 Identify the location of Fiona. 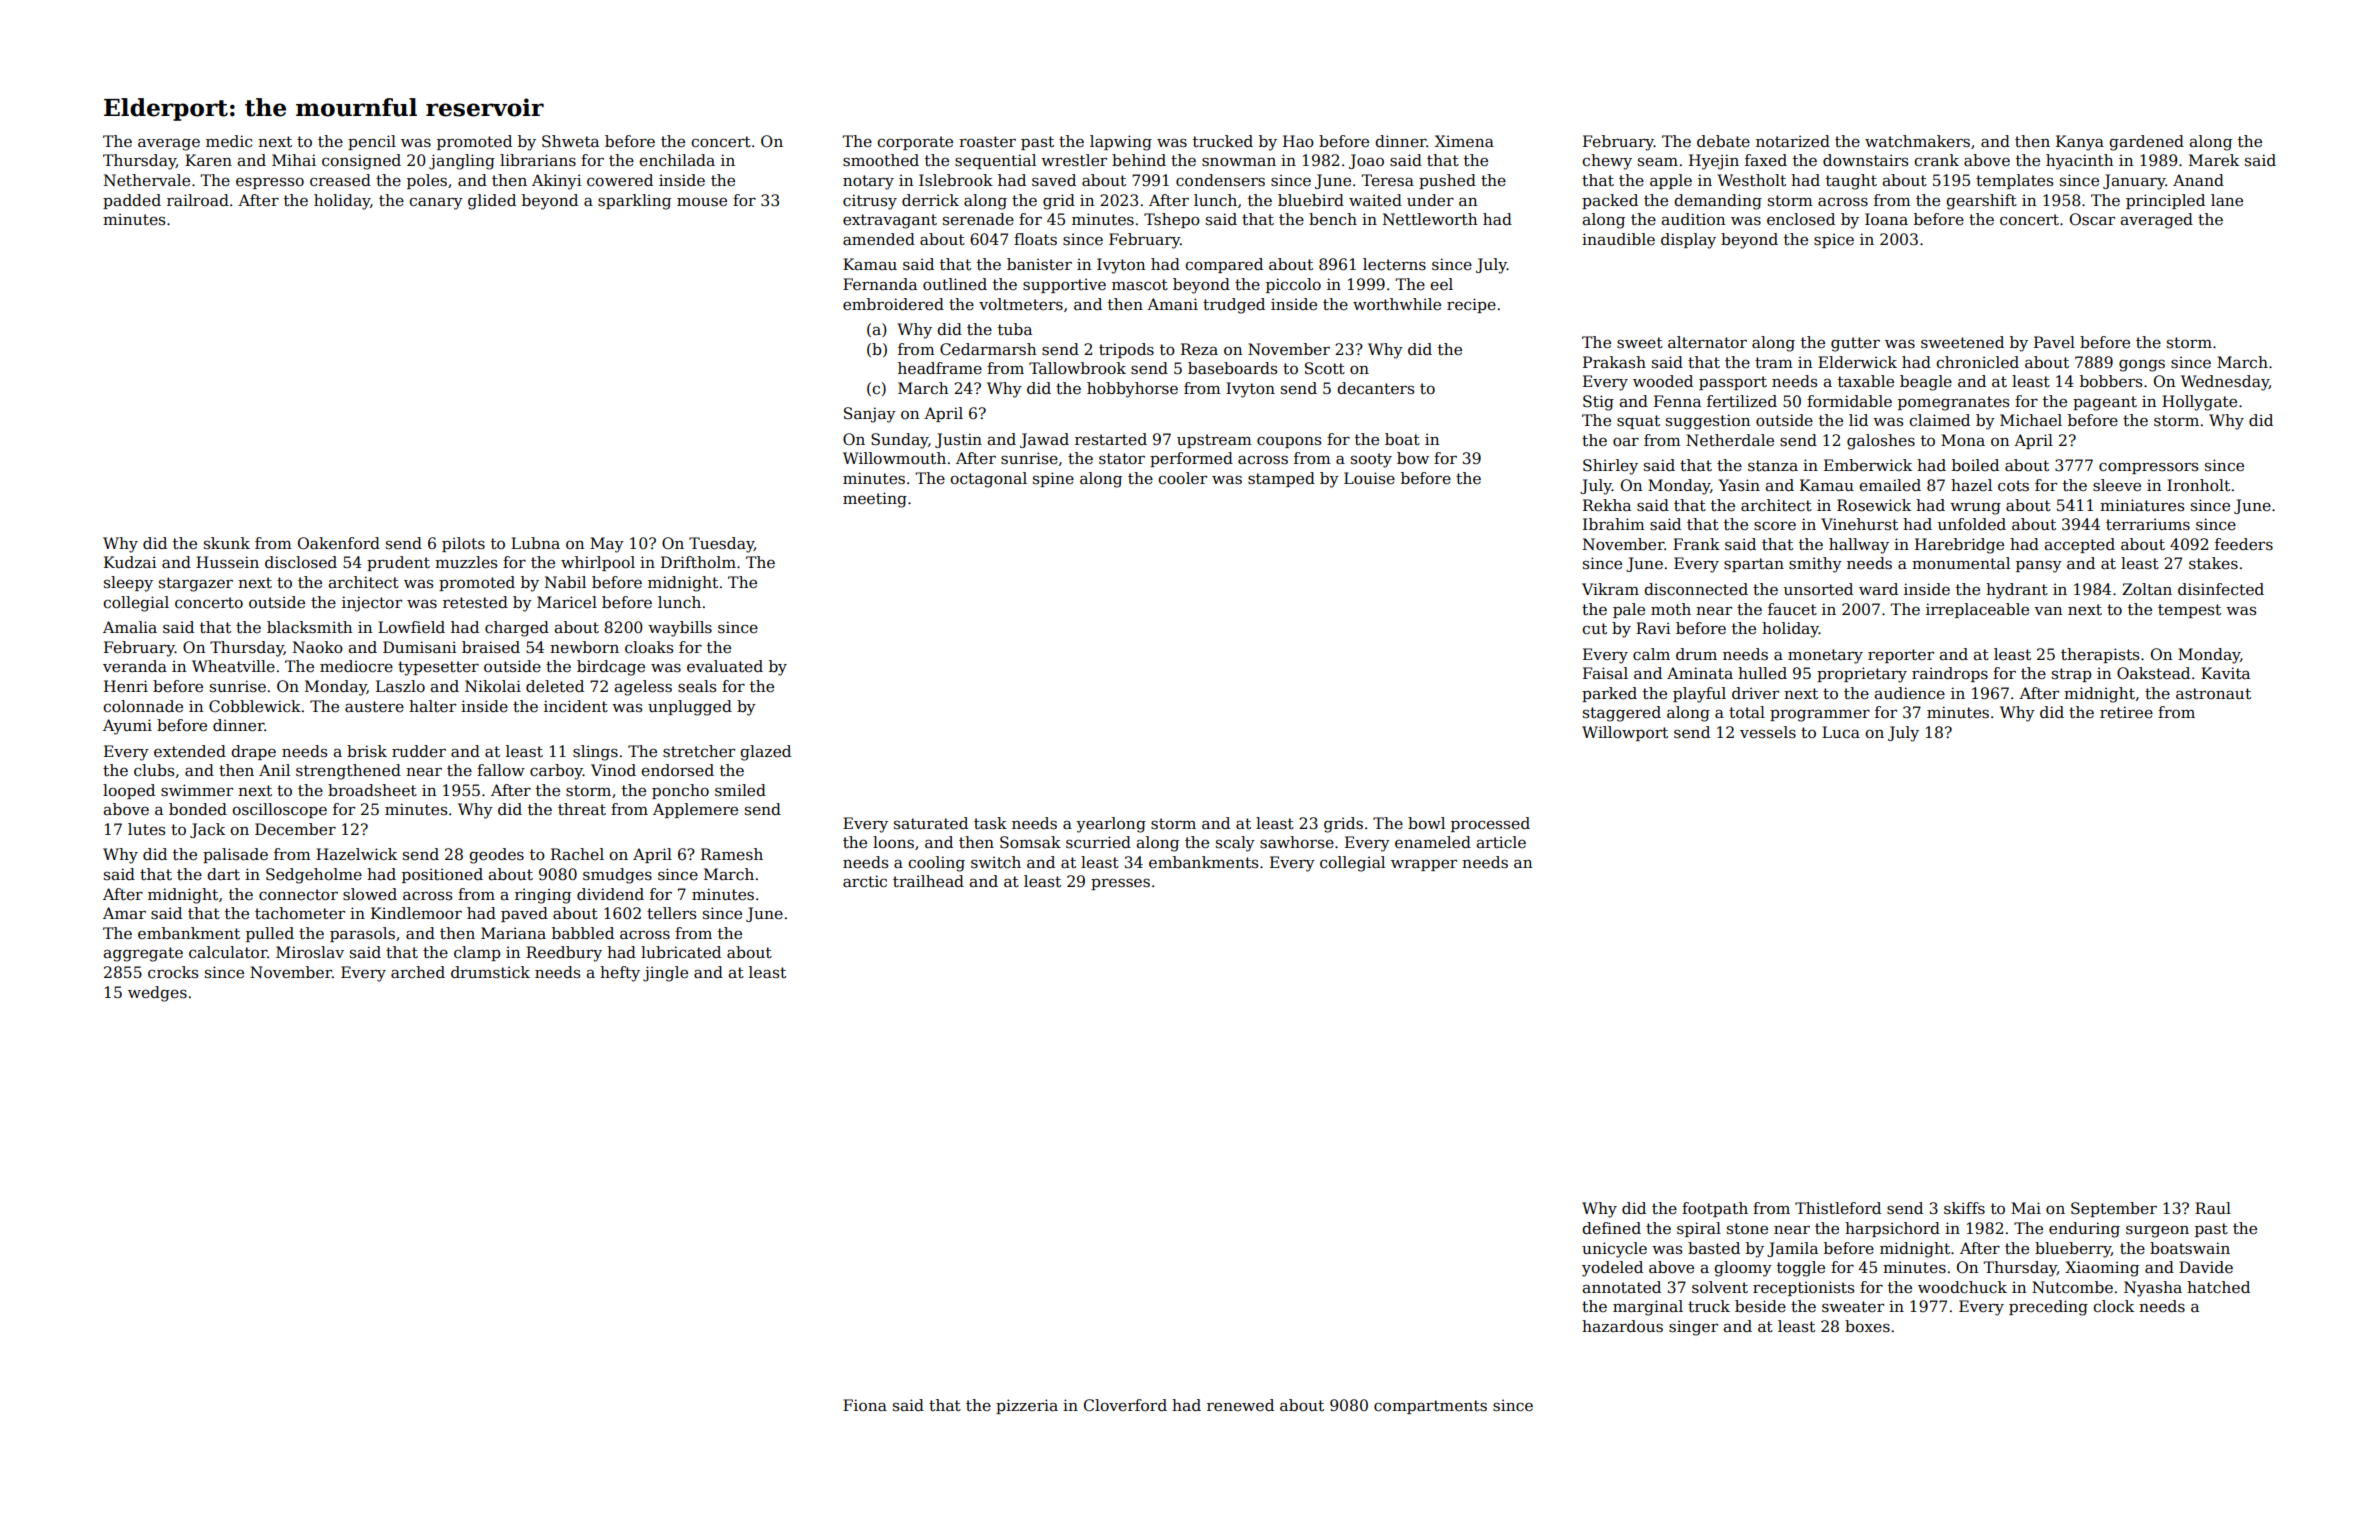
(865, 1405).
